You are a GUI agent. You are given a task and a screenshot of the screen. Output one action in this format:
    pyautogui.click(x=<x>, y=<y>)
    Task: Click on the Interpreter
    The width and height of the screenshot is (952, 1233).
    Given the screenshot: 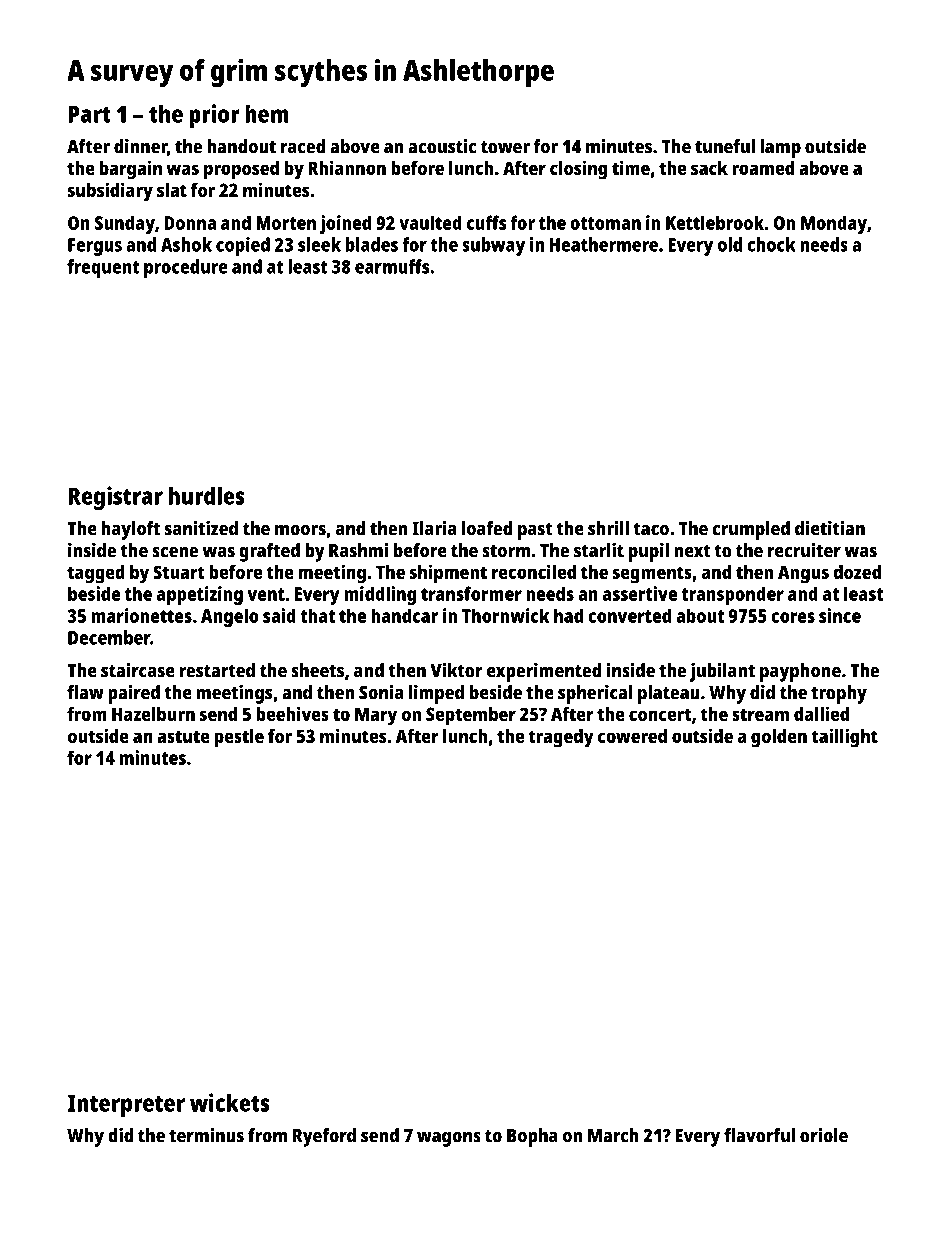 What is the action you would take?
    pyautogui.click(x=126, y=1106)
